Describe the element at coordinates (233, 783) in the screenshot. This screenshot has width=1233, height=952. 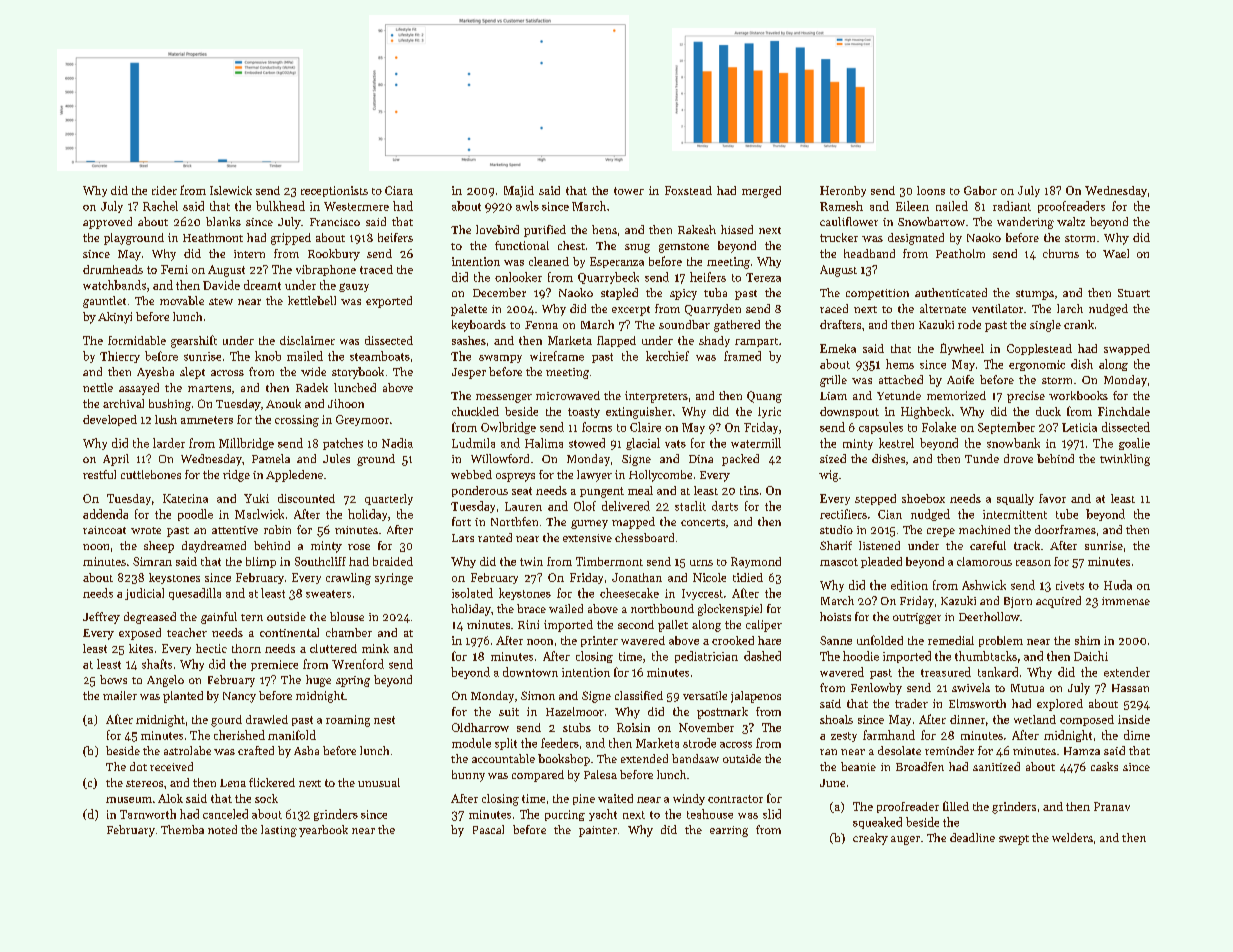
I see `Lena` at that location.
